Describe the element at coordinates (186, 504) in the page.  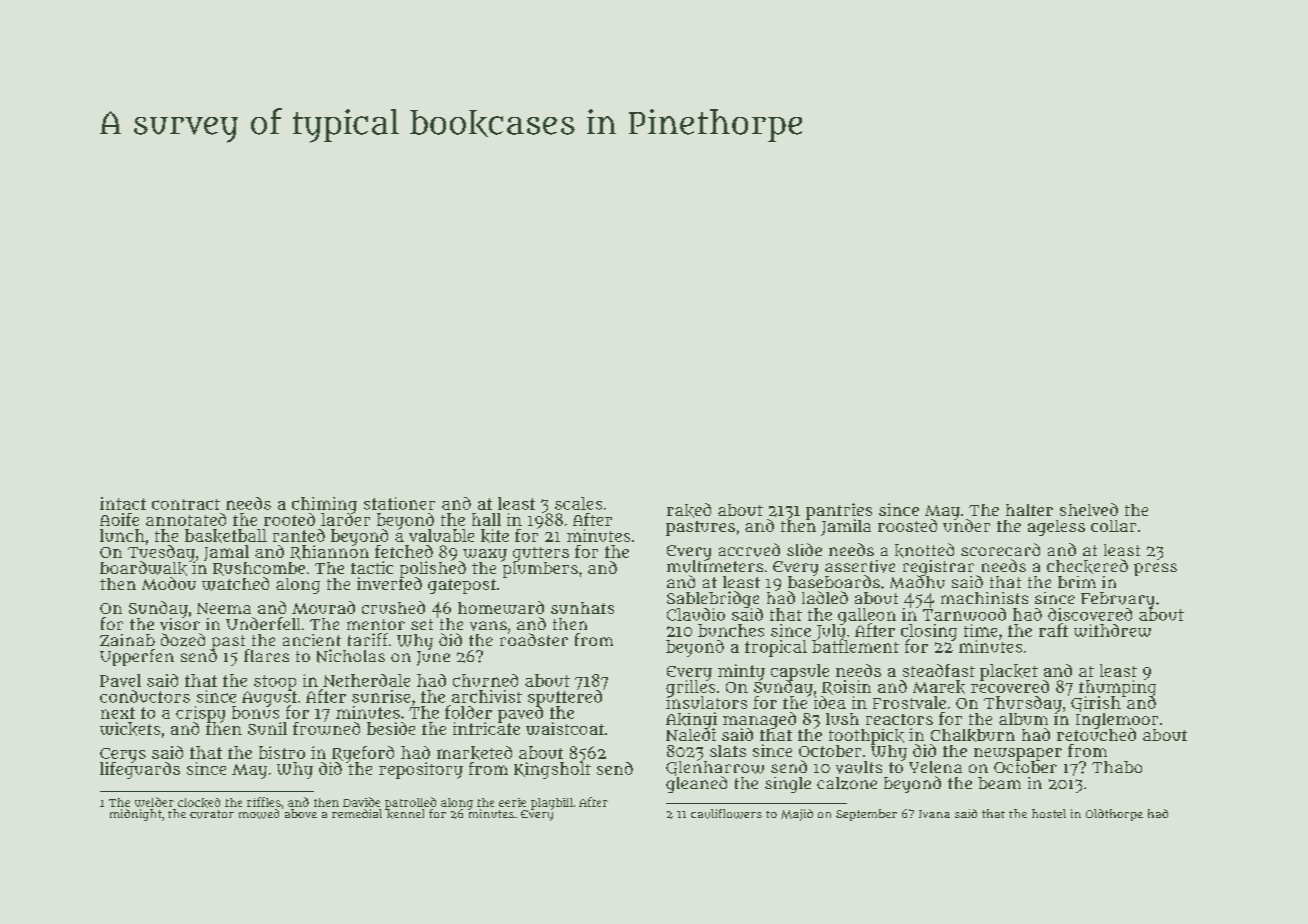
I see `contract` at that location.
